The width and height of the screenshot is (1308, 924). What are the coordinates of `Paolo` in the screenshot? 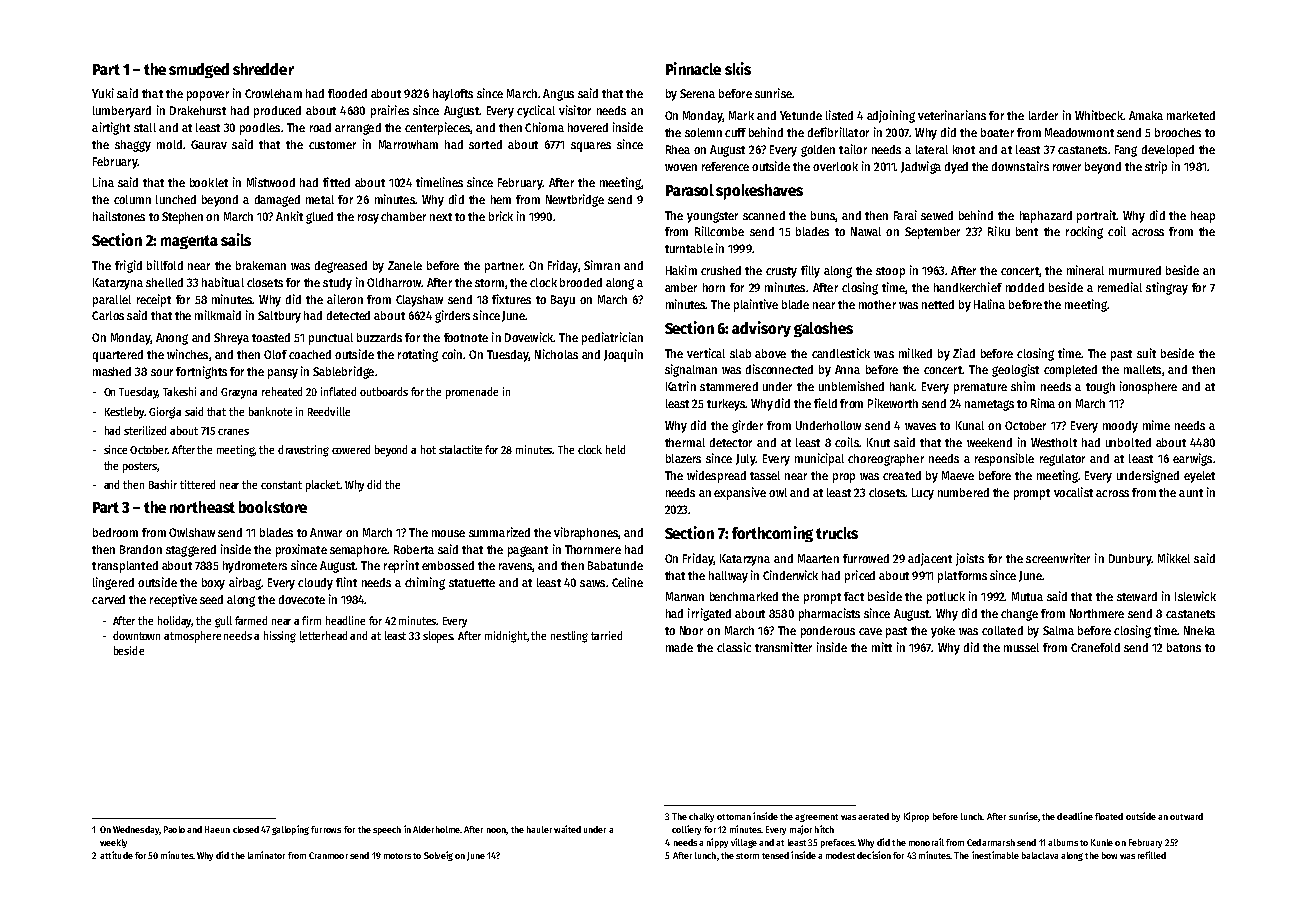 It's located at (174, 829).
